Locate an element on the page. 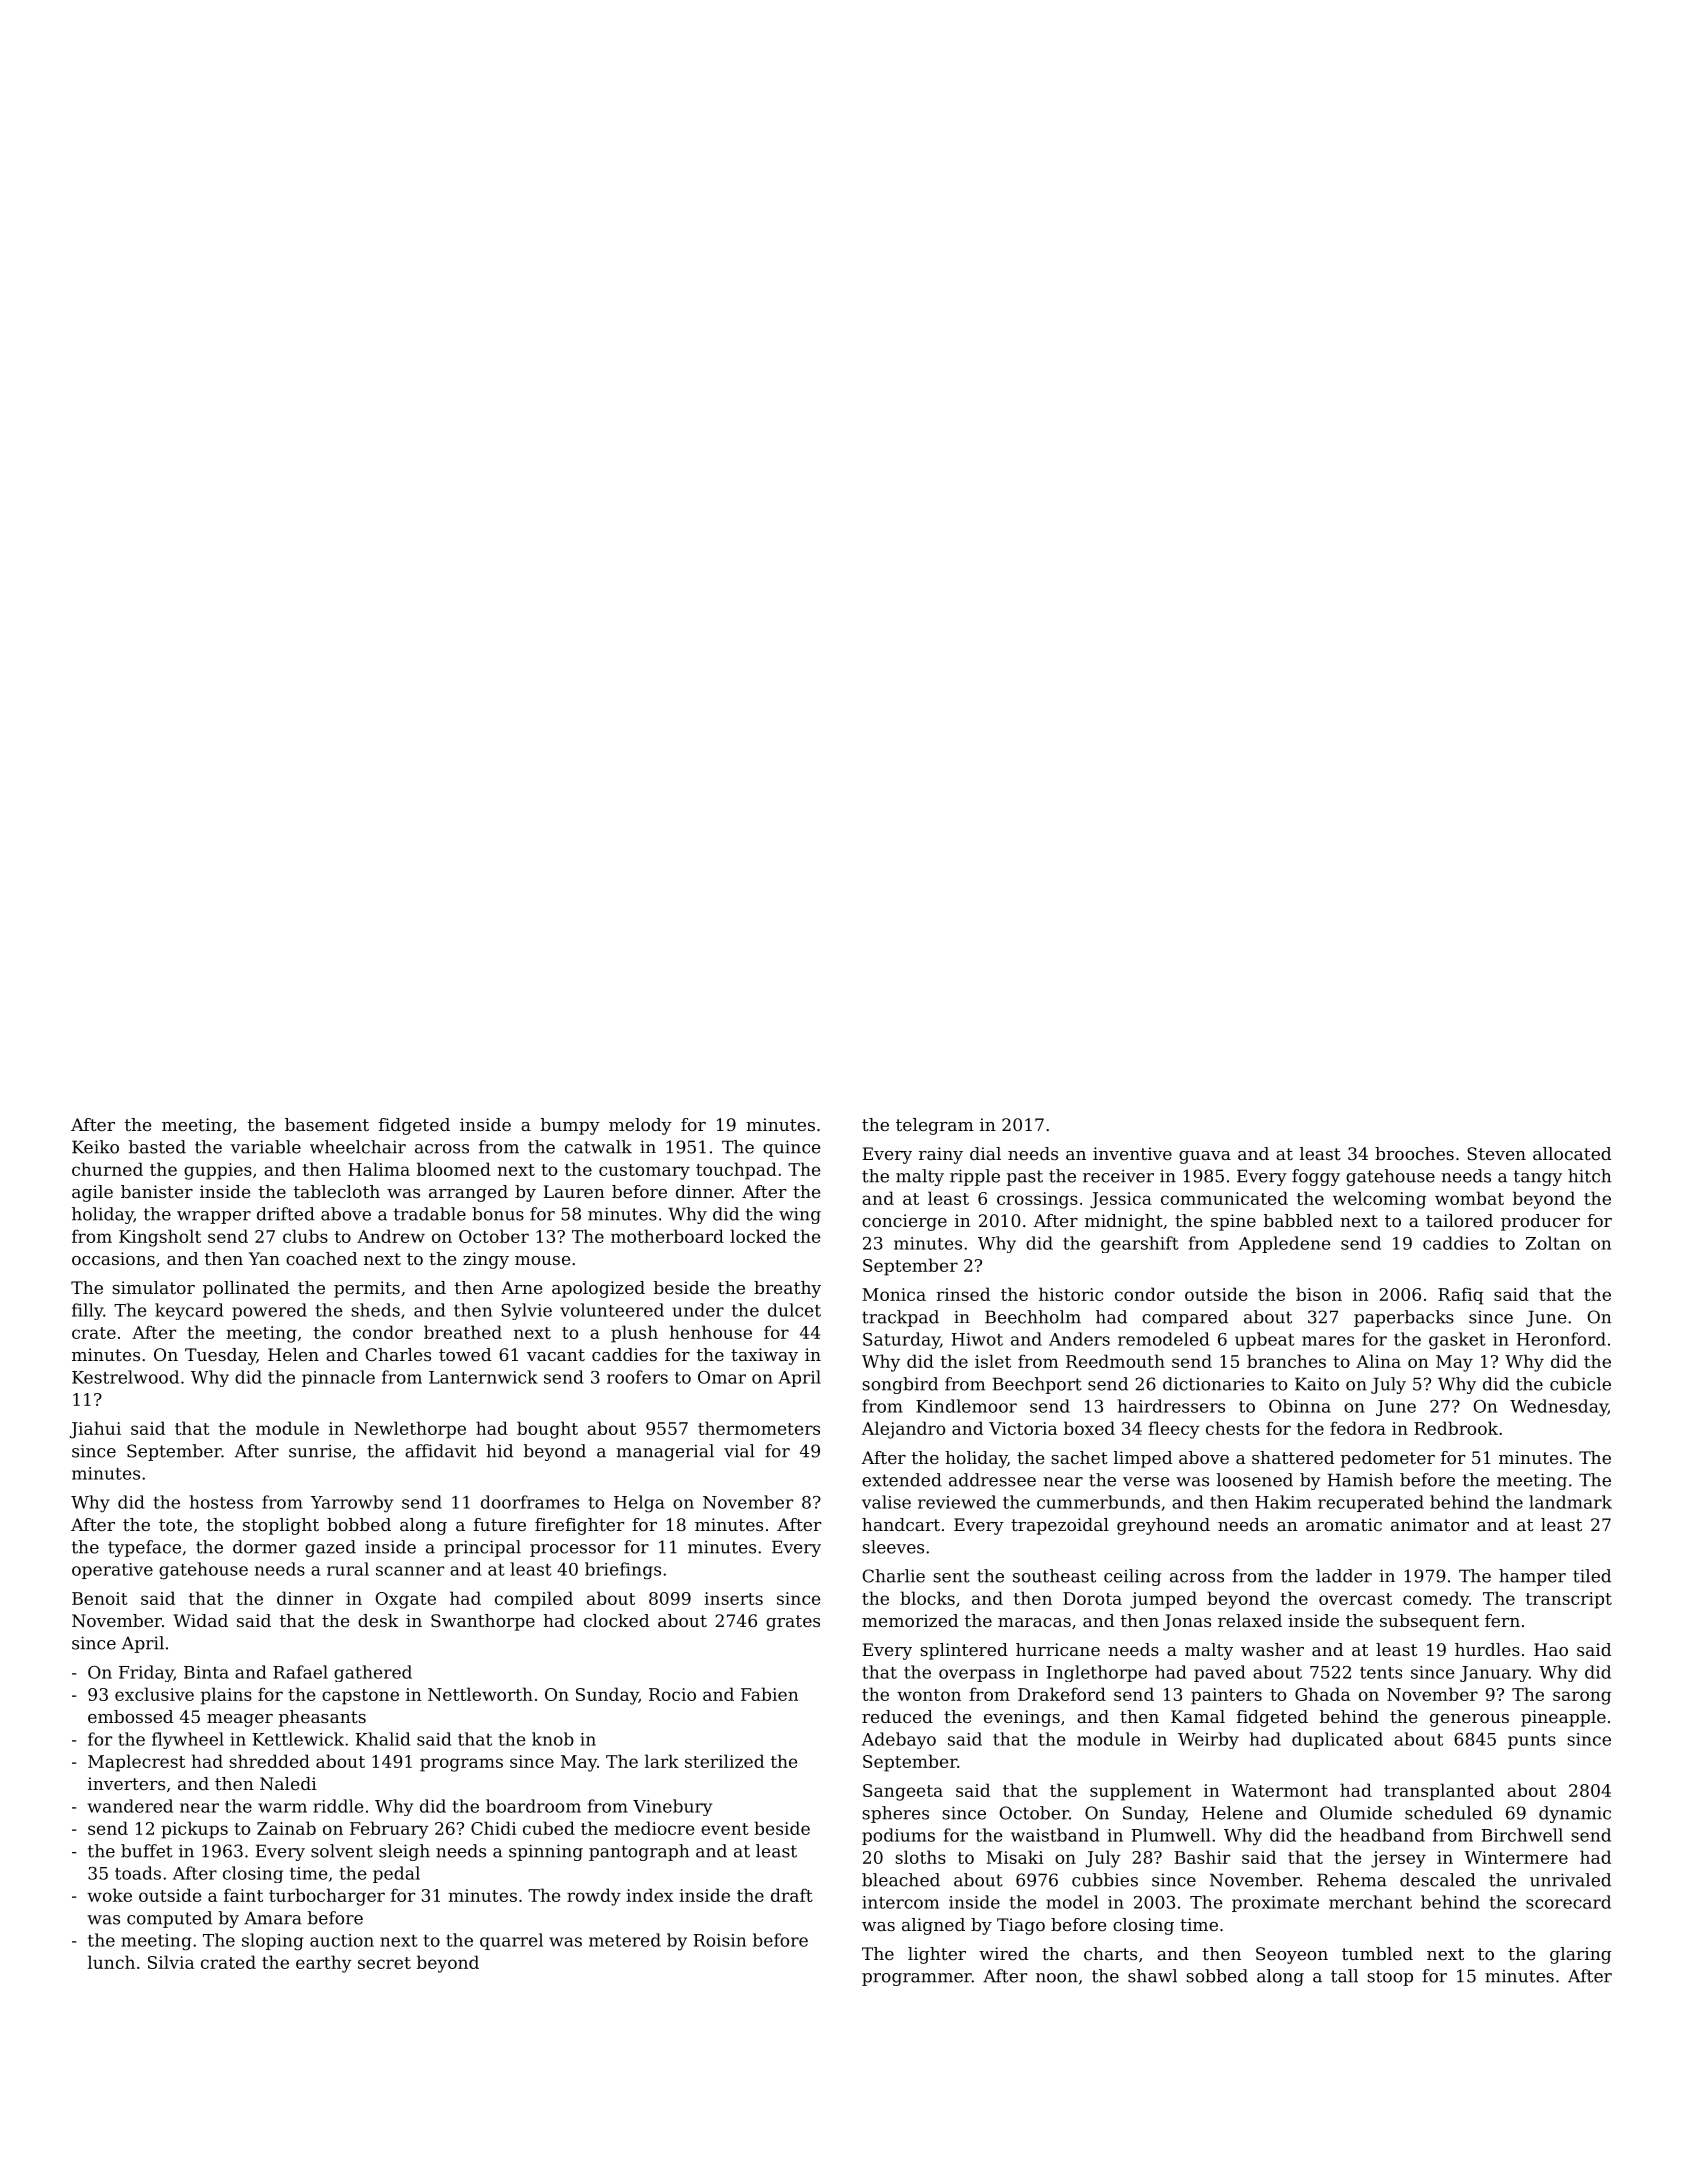 Image resolution: width=1683 pixels, height=2178 pixels. operative is located at coordinates (112, 1571).
